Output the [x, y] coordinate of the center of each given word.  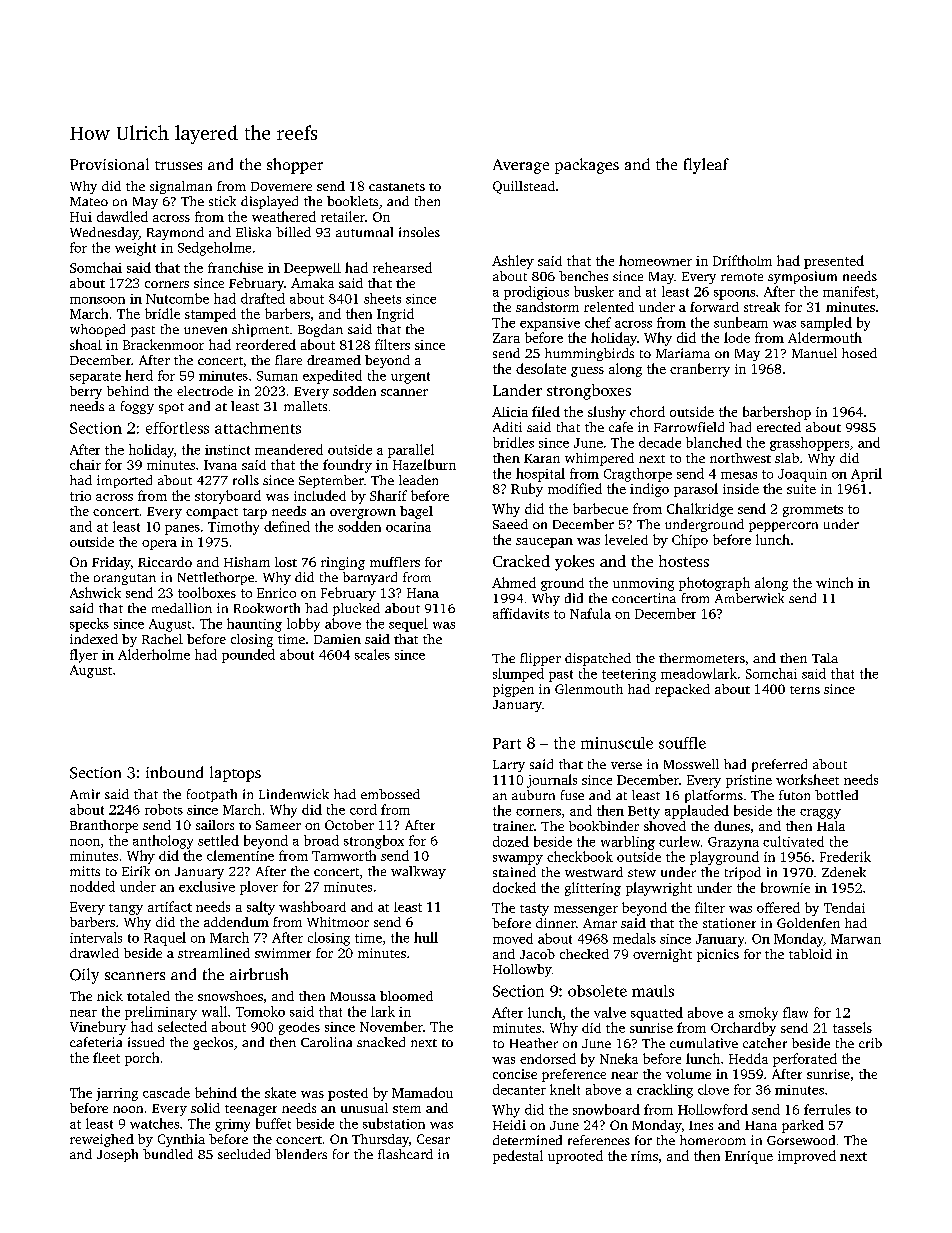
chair [85, 464]
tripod [743, 873]
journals [552, 781]
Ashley [513, 262]
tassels [852, 1027]
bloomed [406, 996]
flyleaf [706, 166]
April [866, 475]
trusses [178, 165]
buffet [273, 1123]
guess [587, 372]
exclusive [207, 886]
